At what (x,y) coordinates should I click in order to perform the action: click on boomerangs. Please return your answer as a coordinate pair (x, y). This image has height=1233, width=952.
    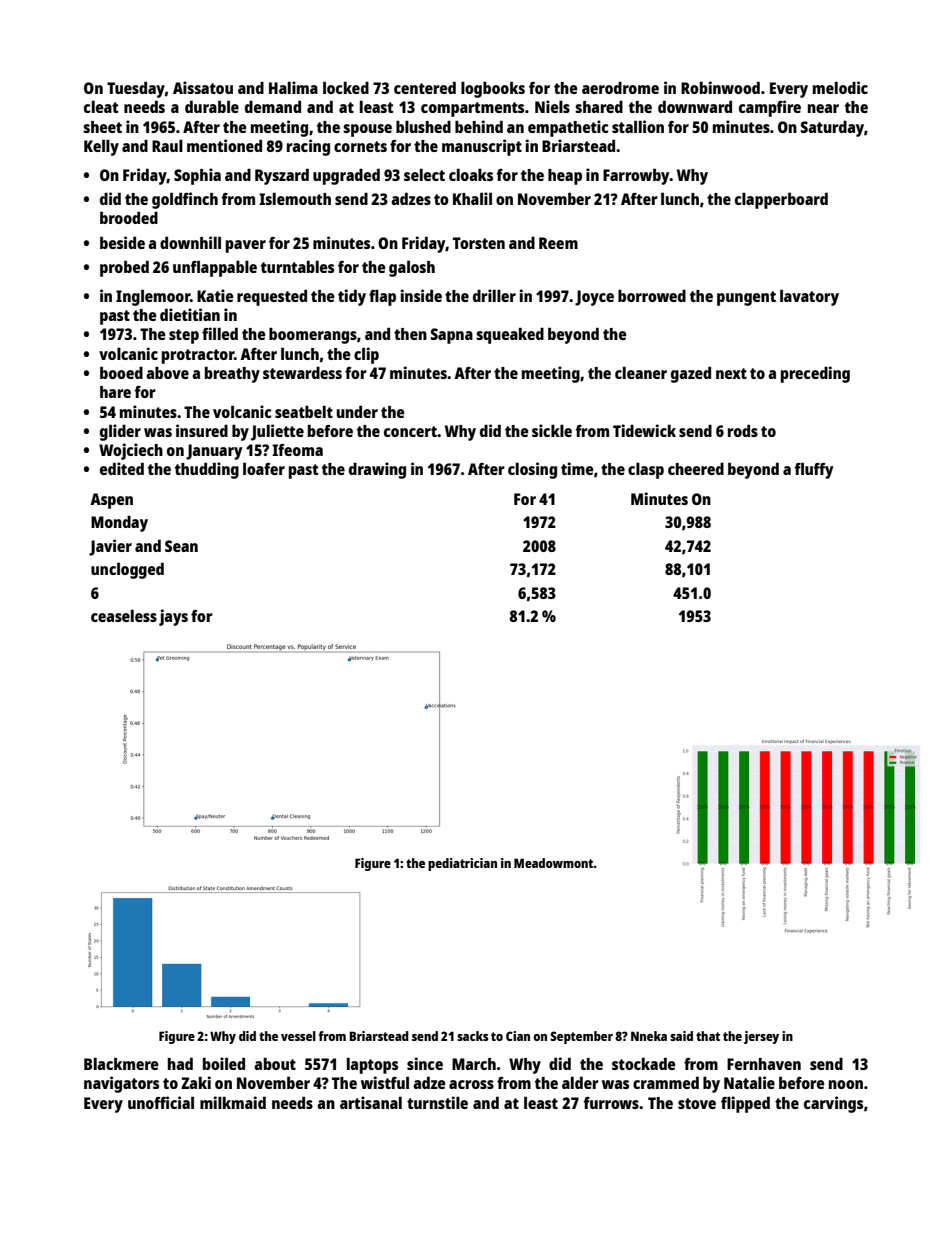
    Looking at the image, I should click on (313, 336).
